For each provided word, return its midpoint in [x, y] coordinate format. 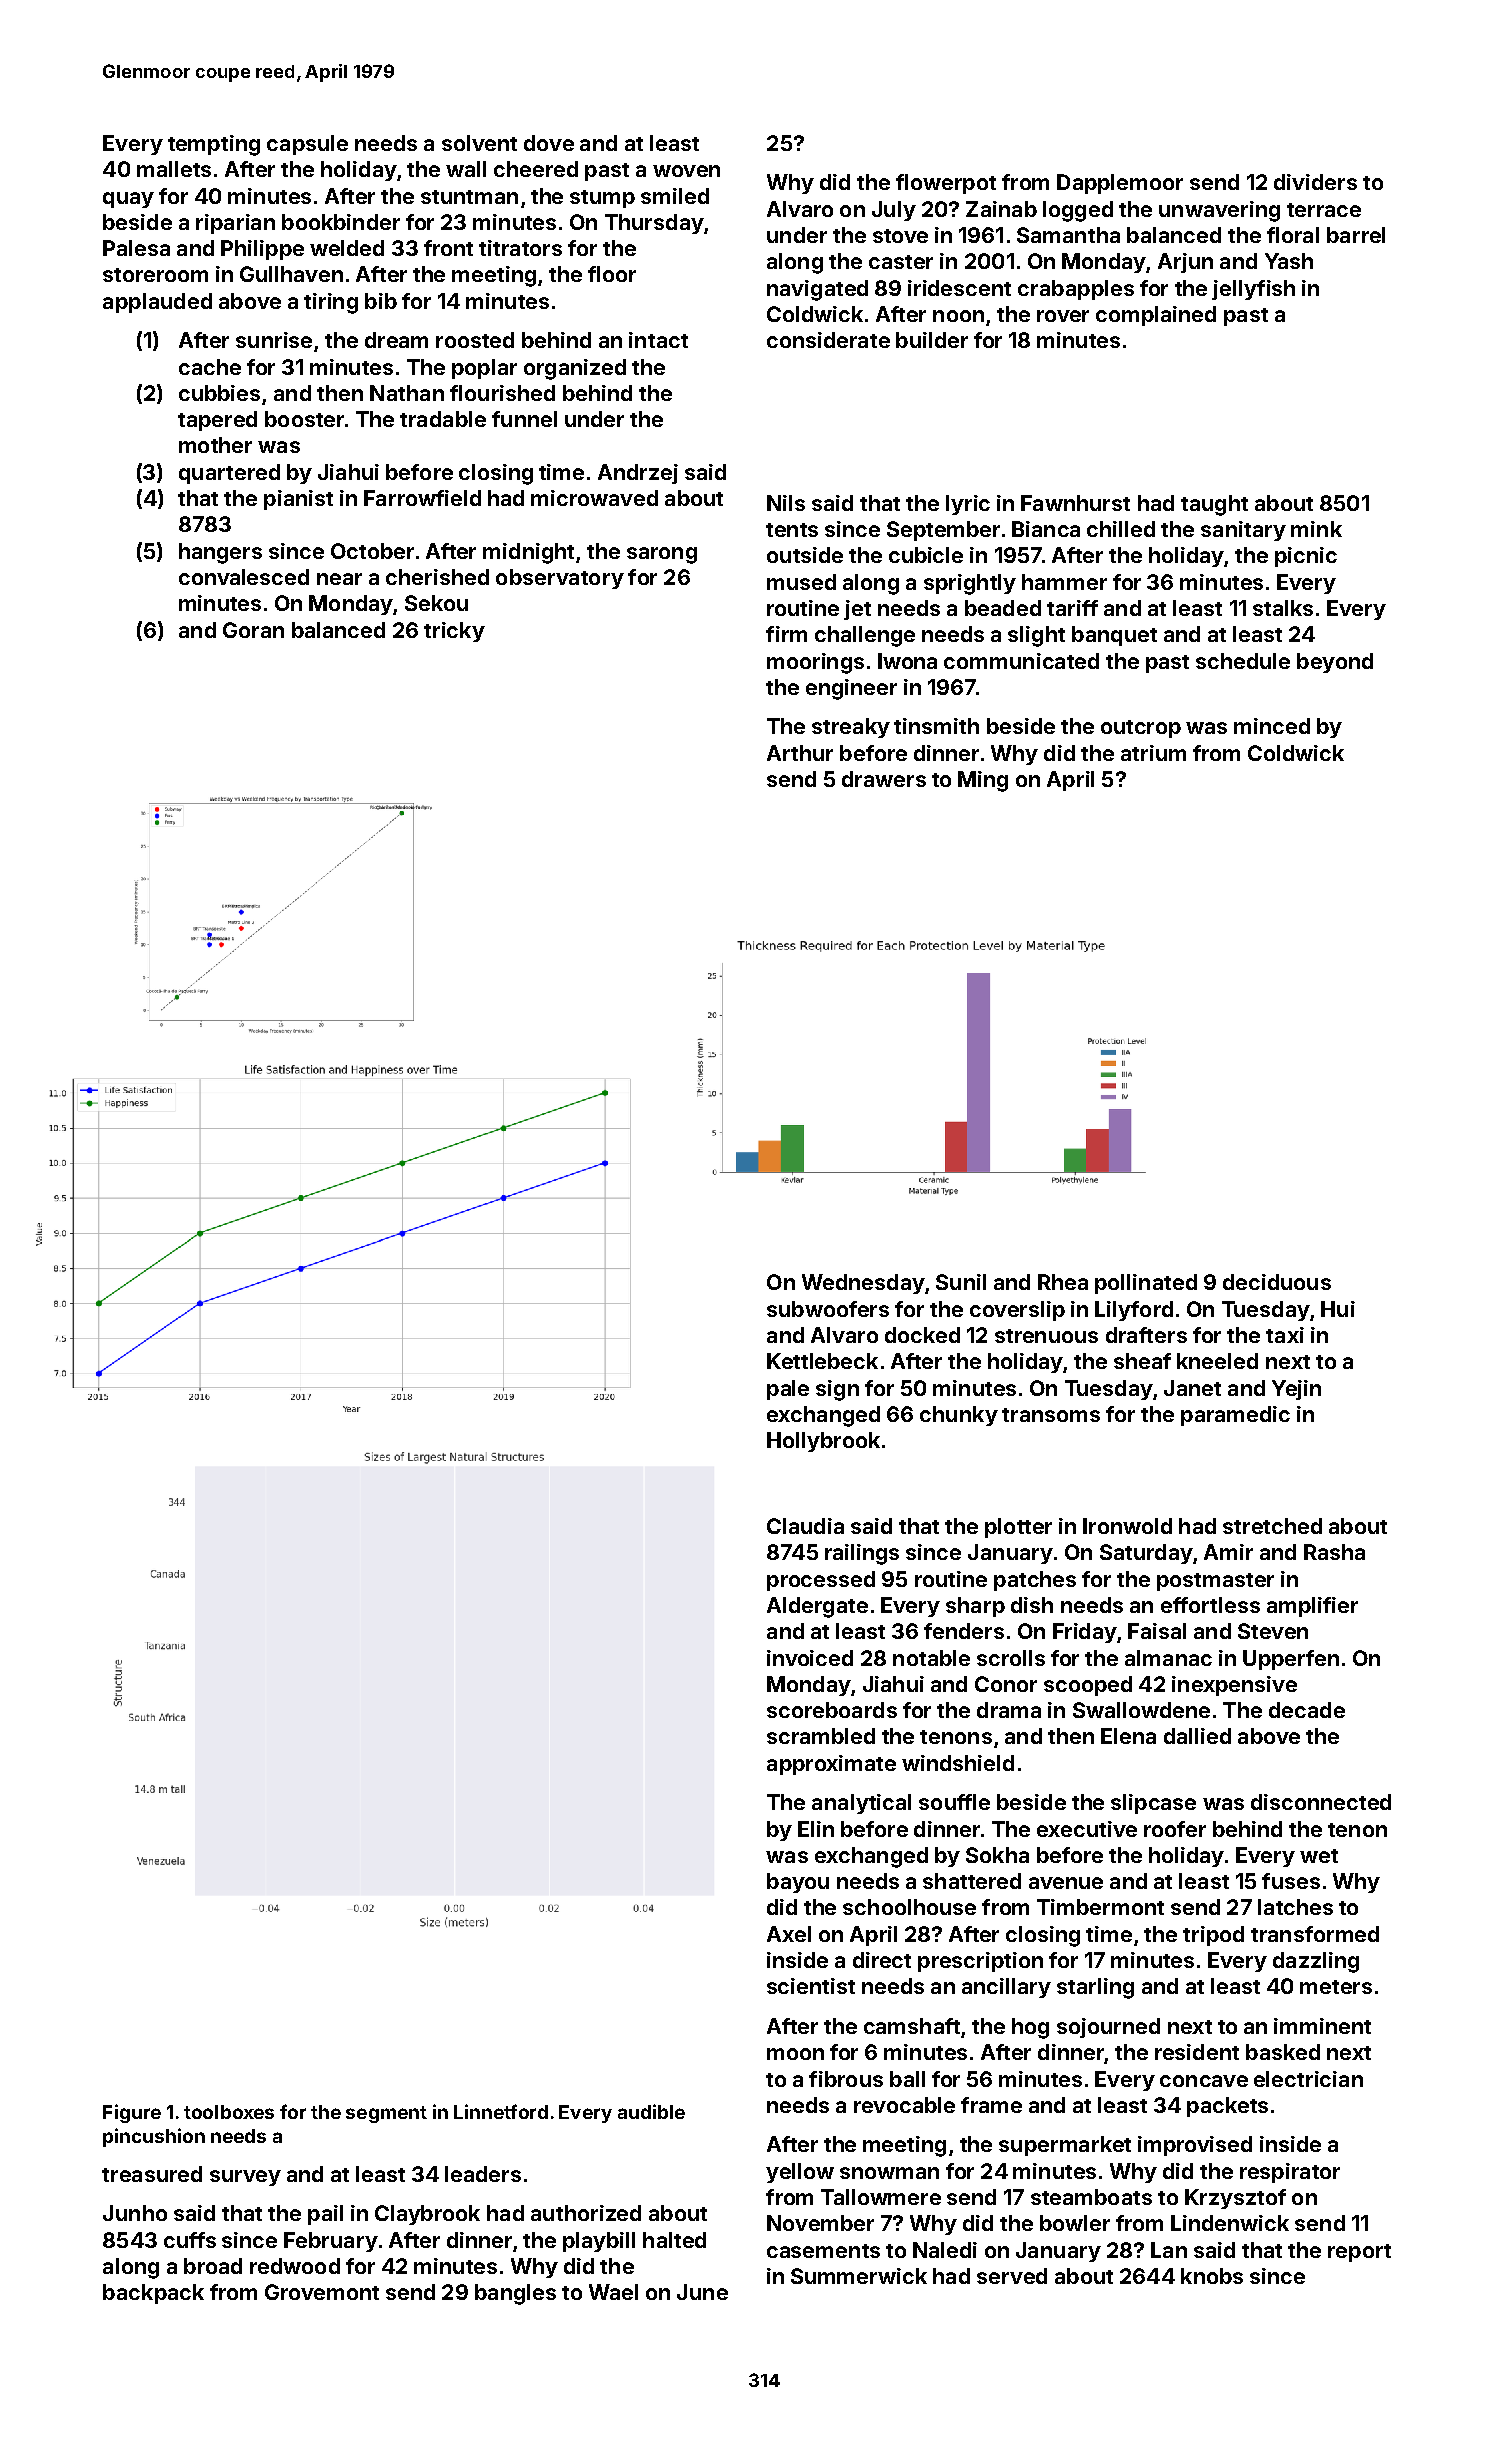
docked [922, 1335]
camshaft [912, 2026]
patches [1035, 1581]
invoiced [810, 1658]
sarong [662, 555]
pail [325, 2215]
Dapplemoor [1120, 184]
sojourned [1108, 2028]
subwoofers [828, 1309]
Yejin [1296, 1390]
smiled [675, 196]
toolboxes [229, 2112]
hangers [220, 553]
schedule [1243, 661]
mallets [174, 169]
